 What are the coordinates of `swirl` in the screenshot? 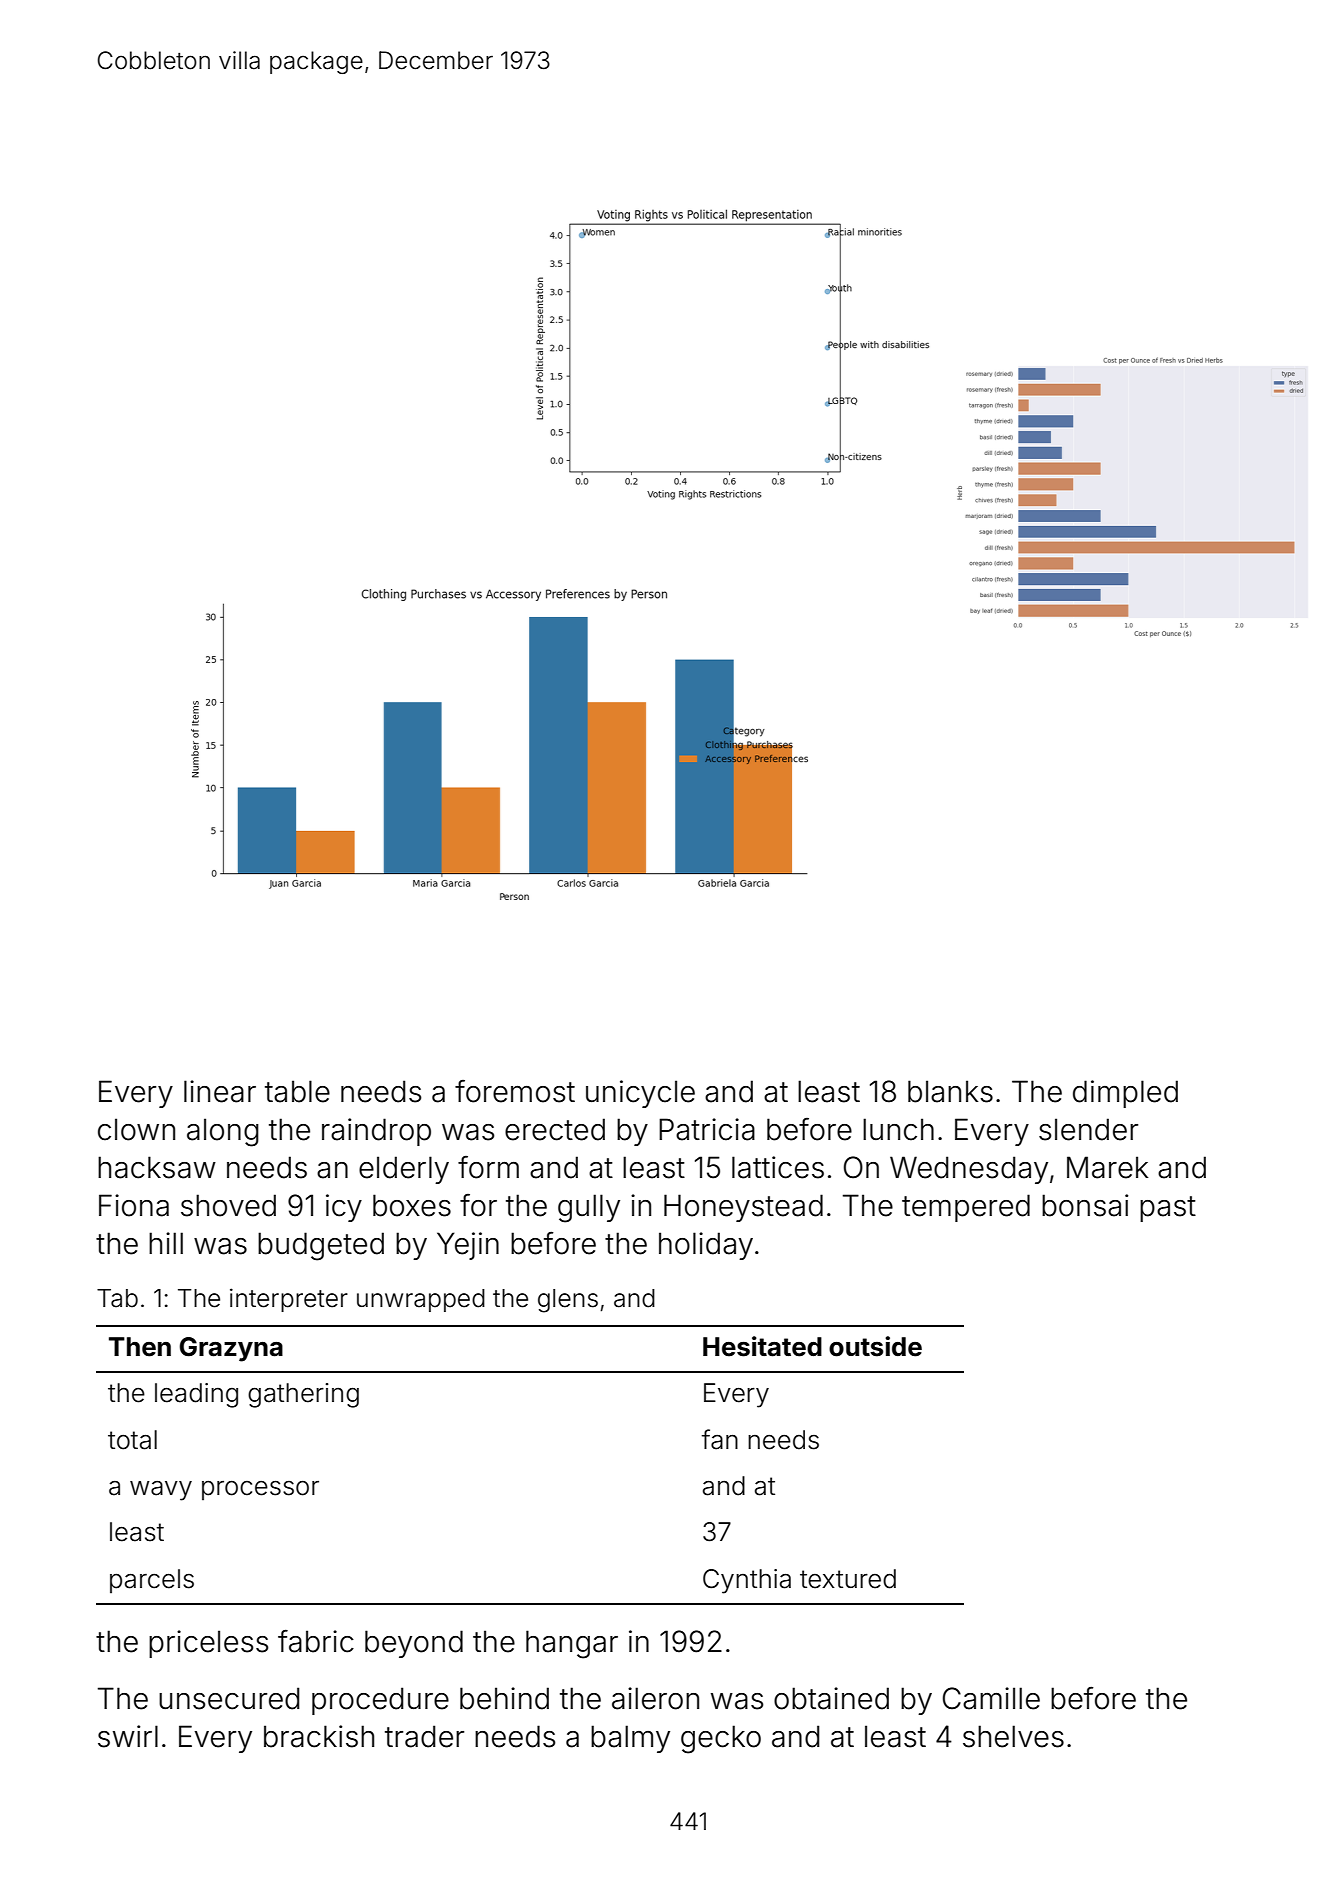 It's located at (128, 1736).
